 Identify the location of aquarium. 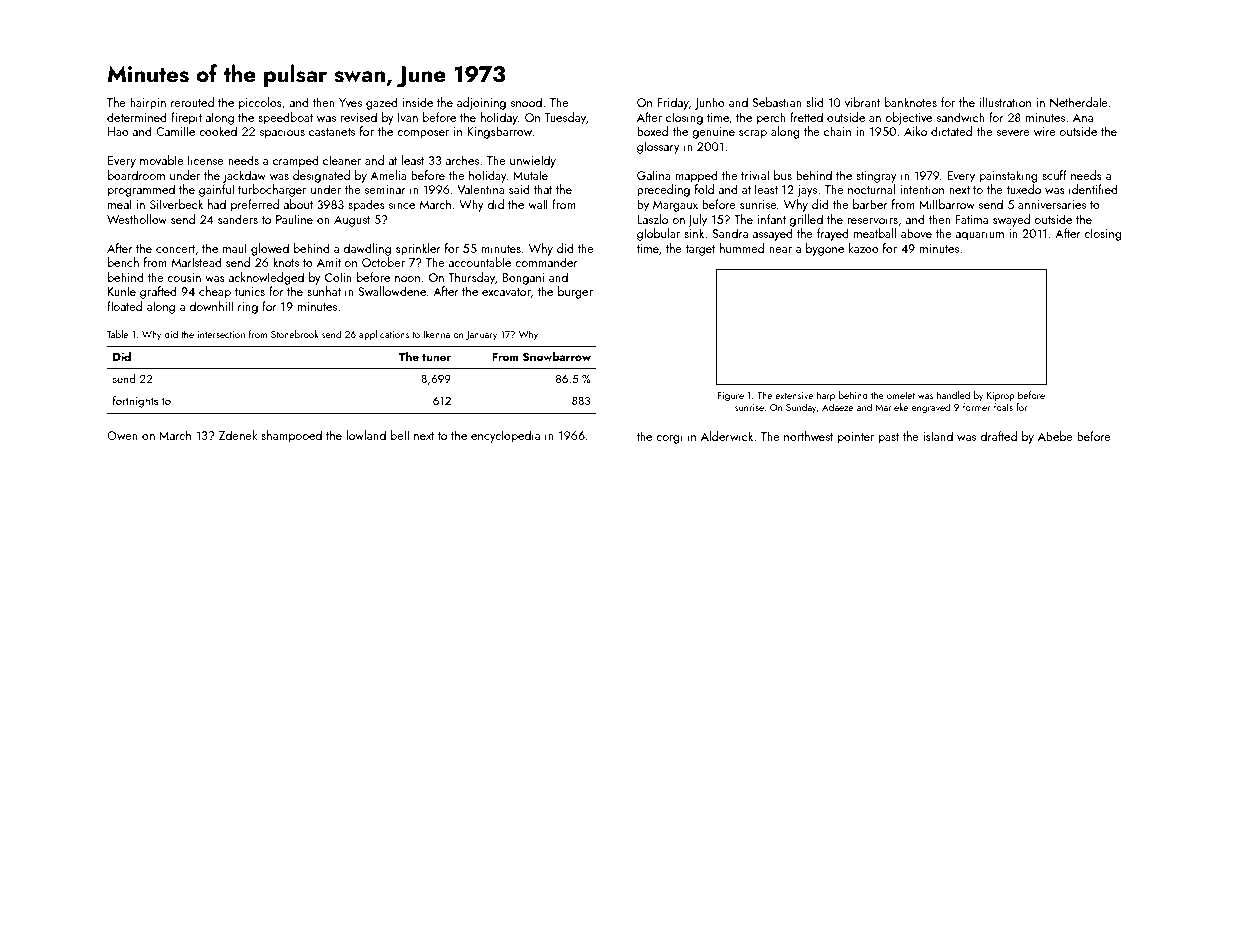
(979, 235).
